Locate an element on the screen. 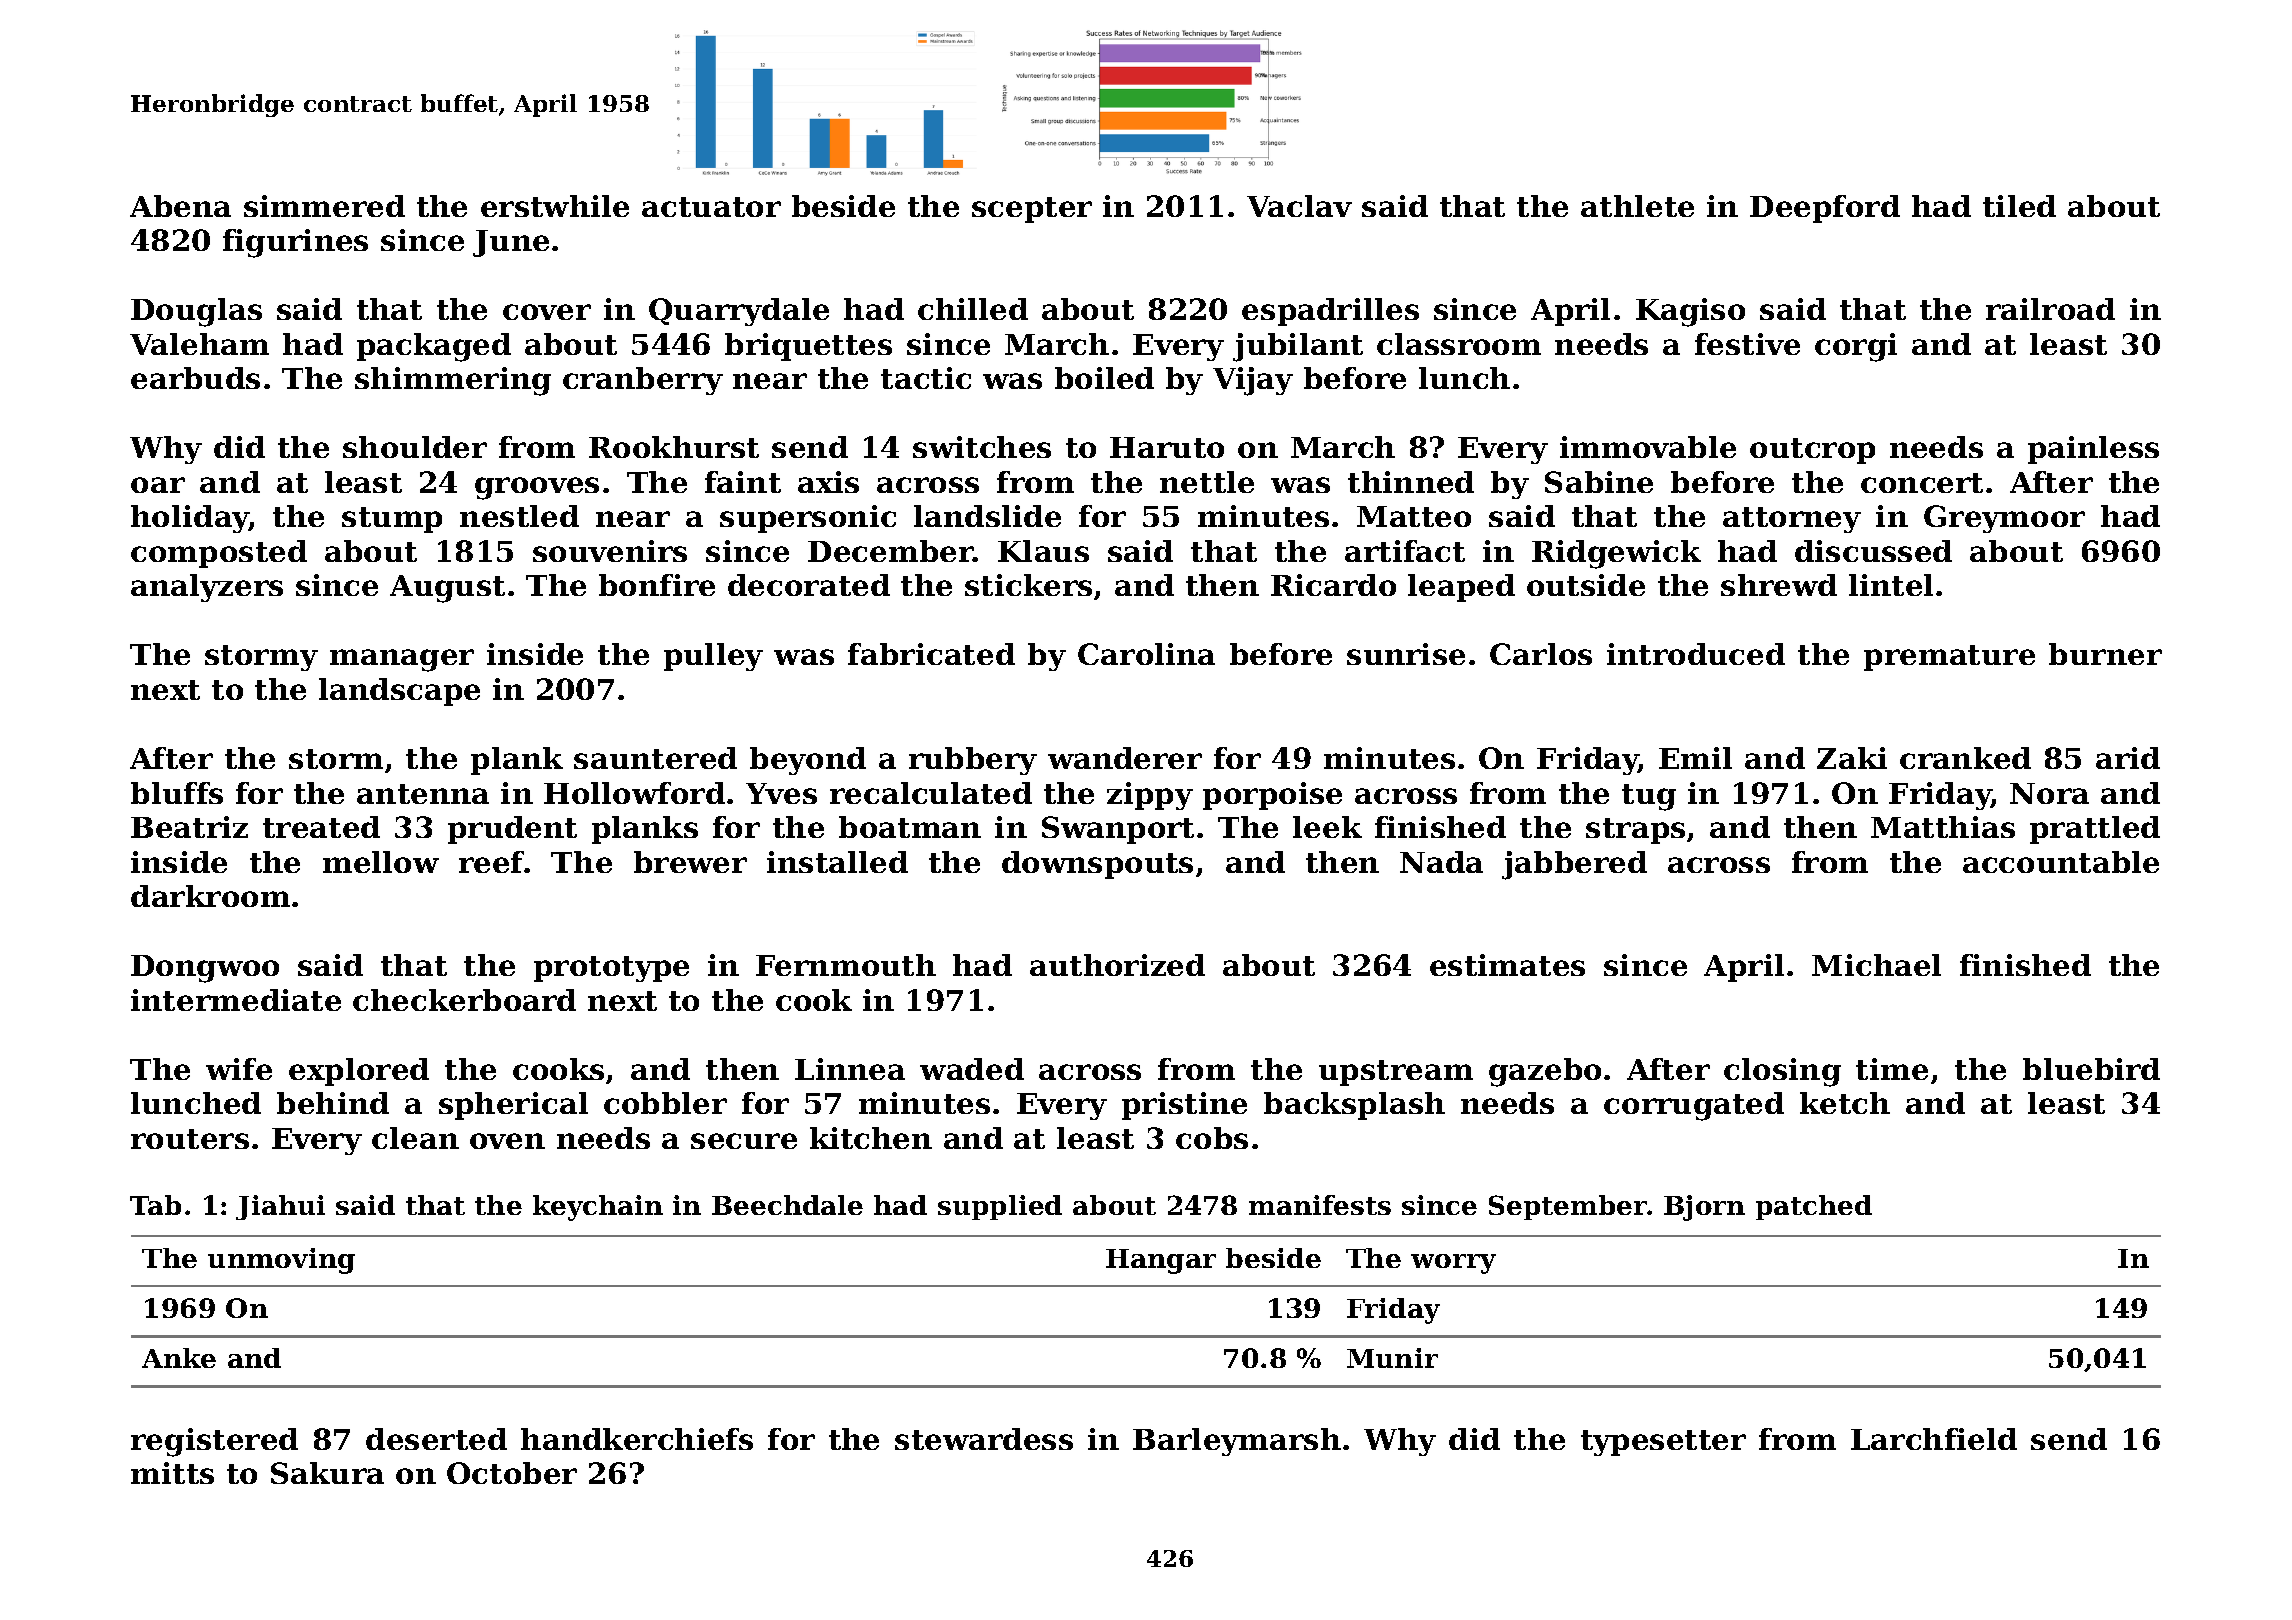 This screenshot has width=2292, height=1620. deserted is located at coordinates (436, 1439).
